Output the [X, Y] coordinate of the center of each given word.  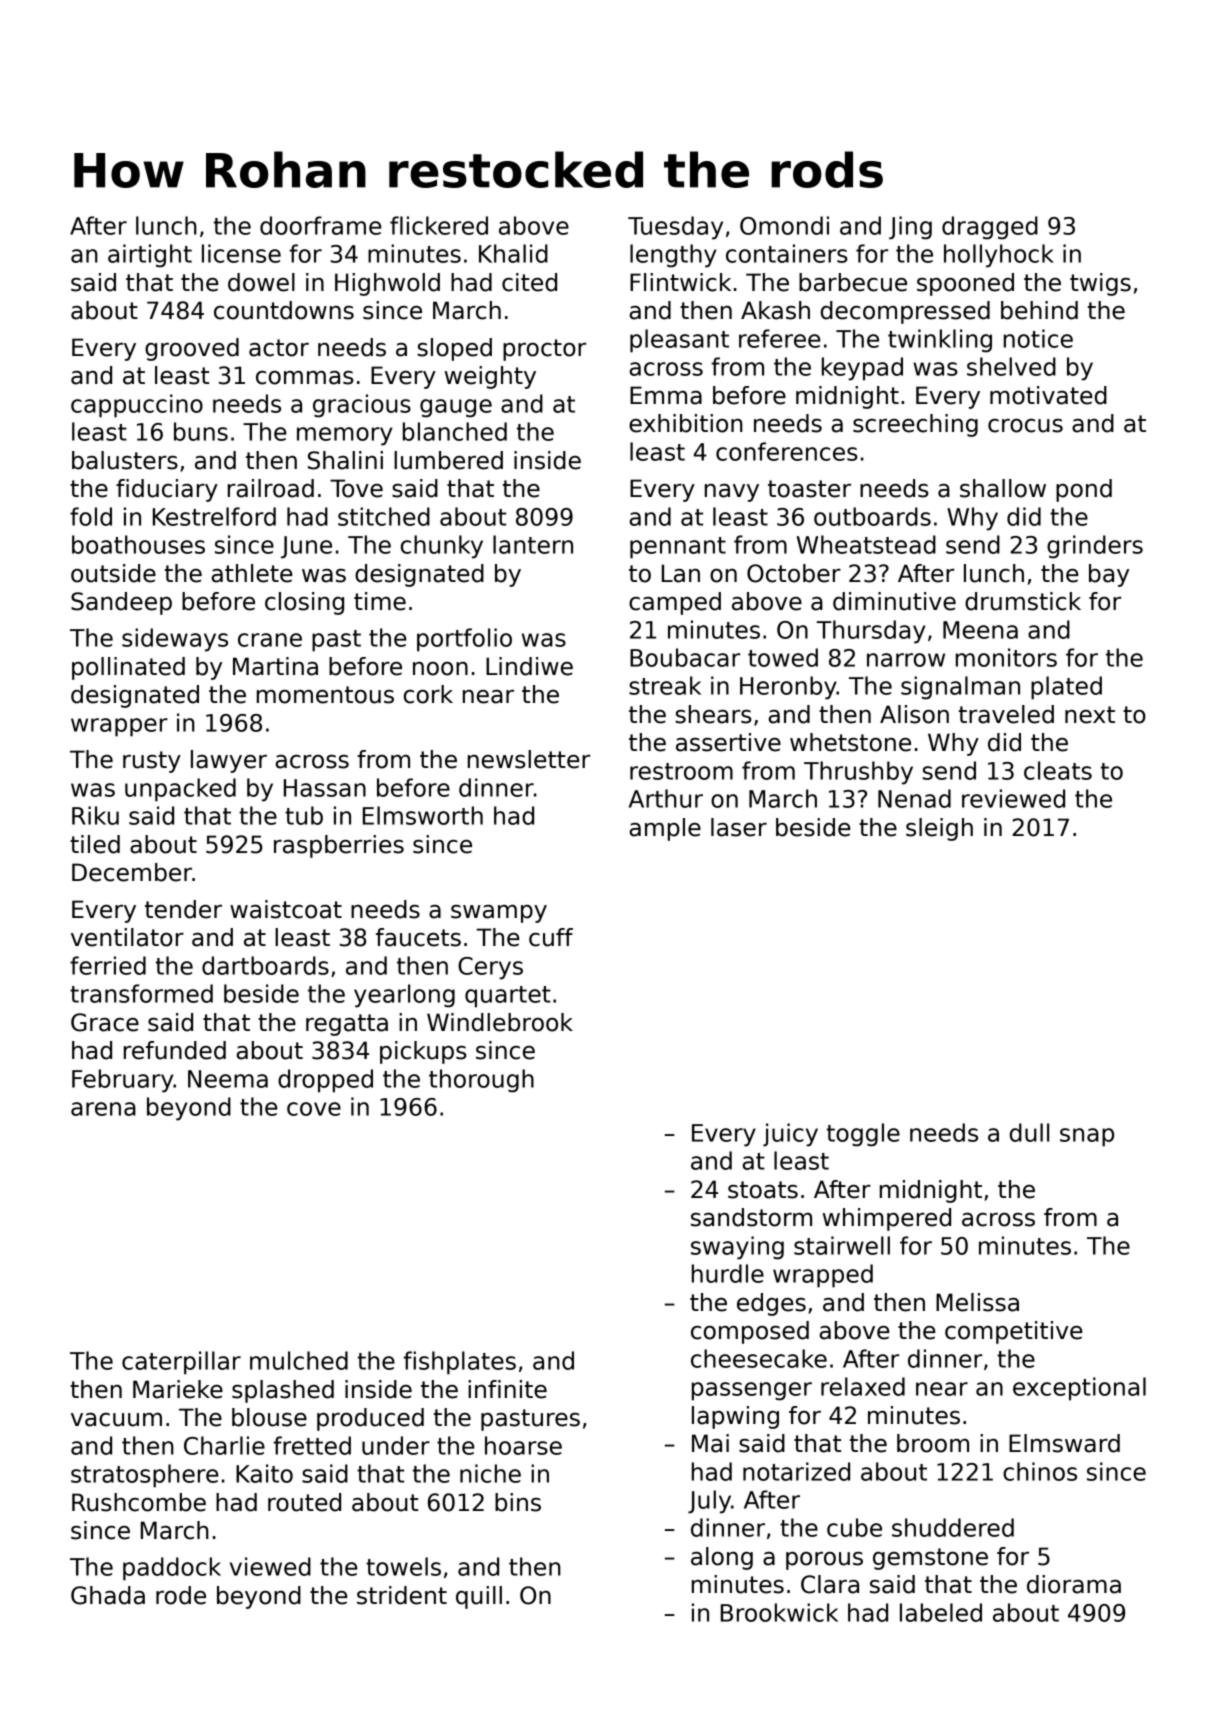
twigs [1100, 284]
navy [732, 493]
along [722, 1558]
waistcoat [286, 909]
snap [1087, 1137]
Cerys [490, 968]
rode [181, 1595]
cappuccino [137, 406]
